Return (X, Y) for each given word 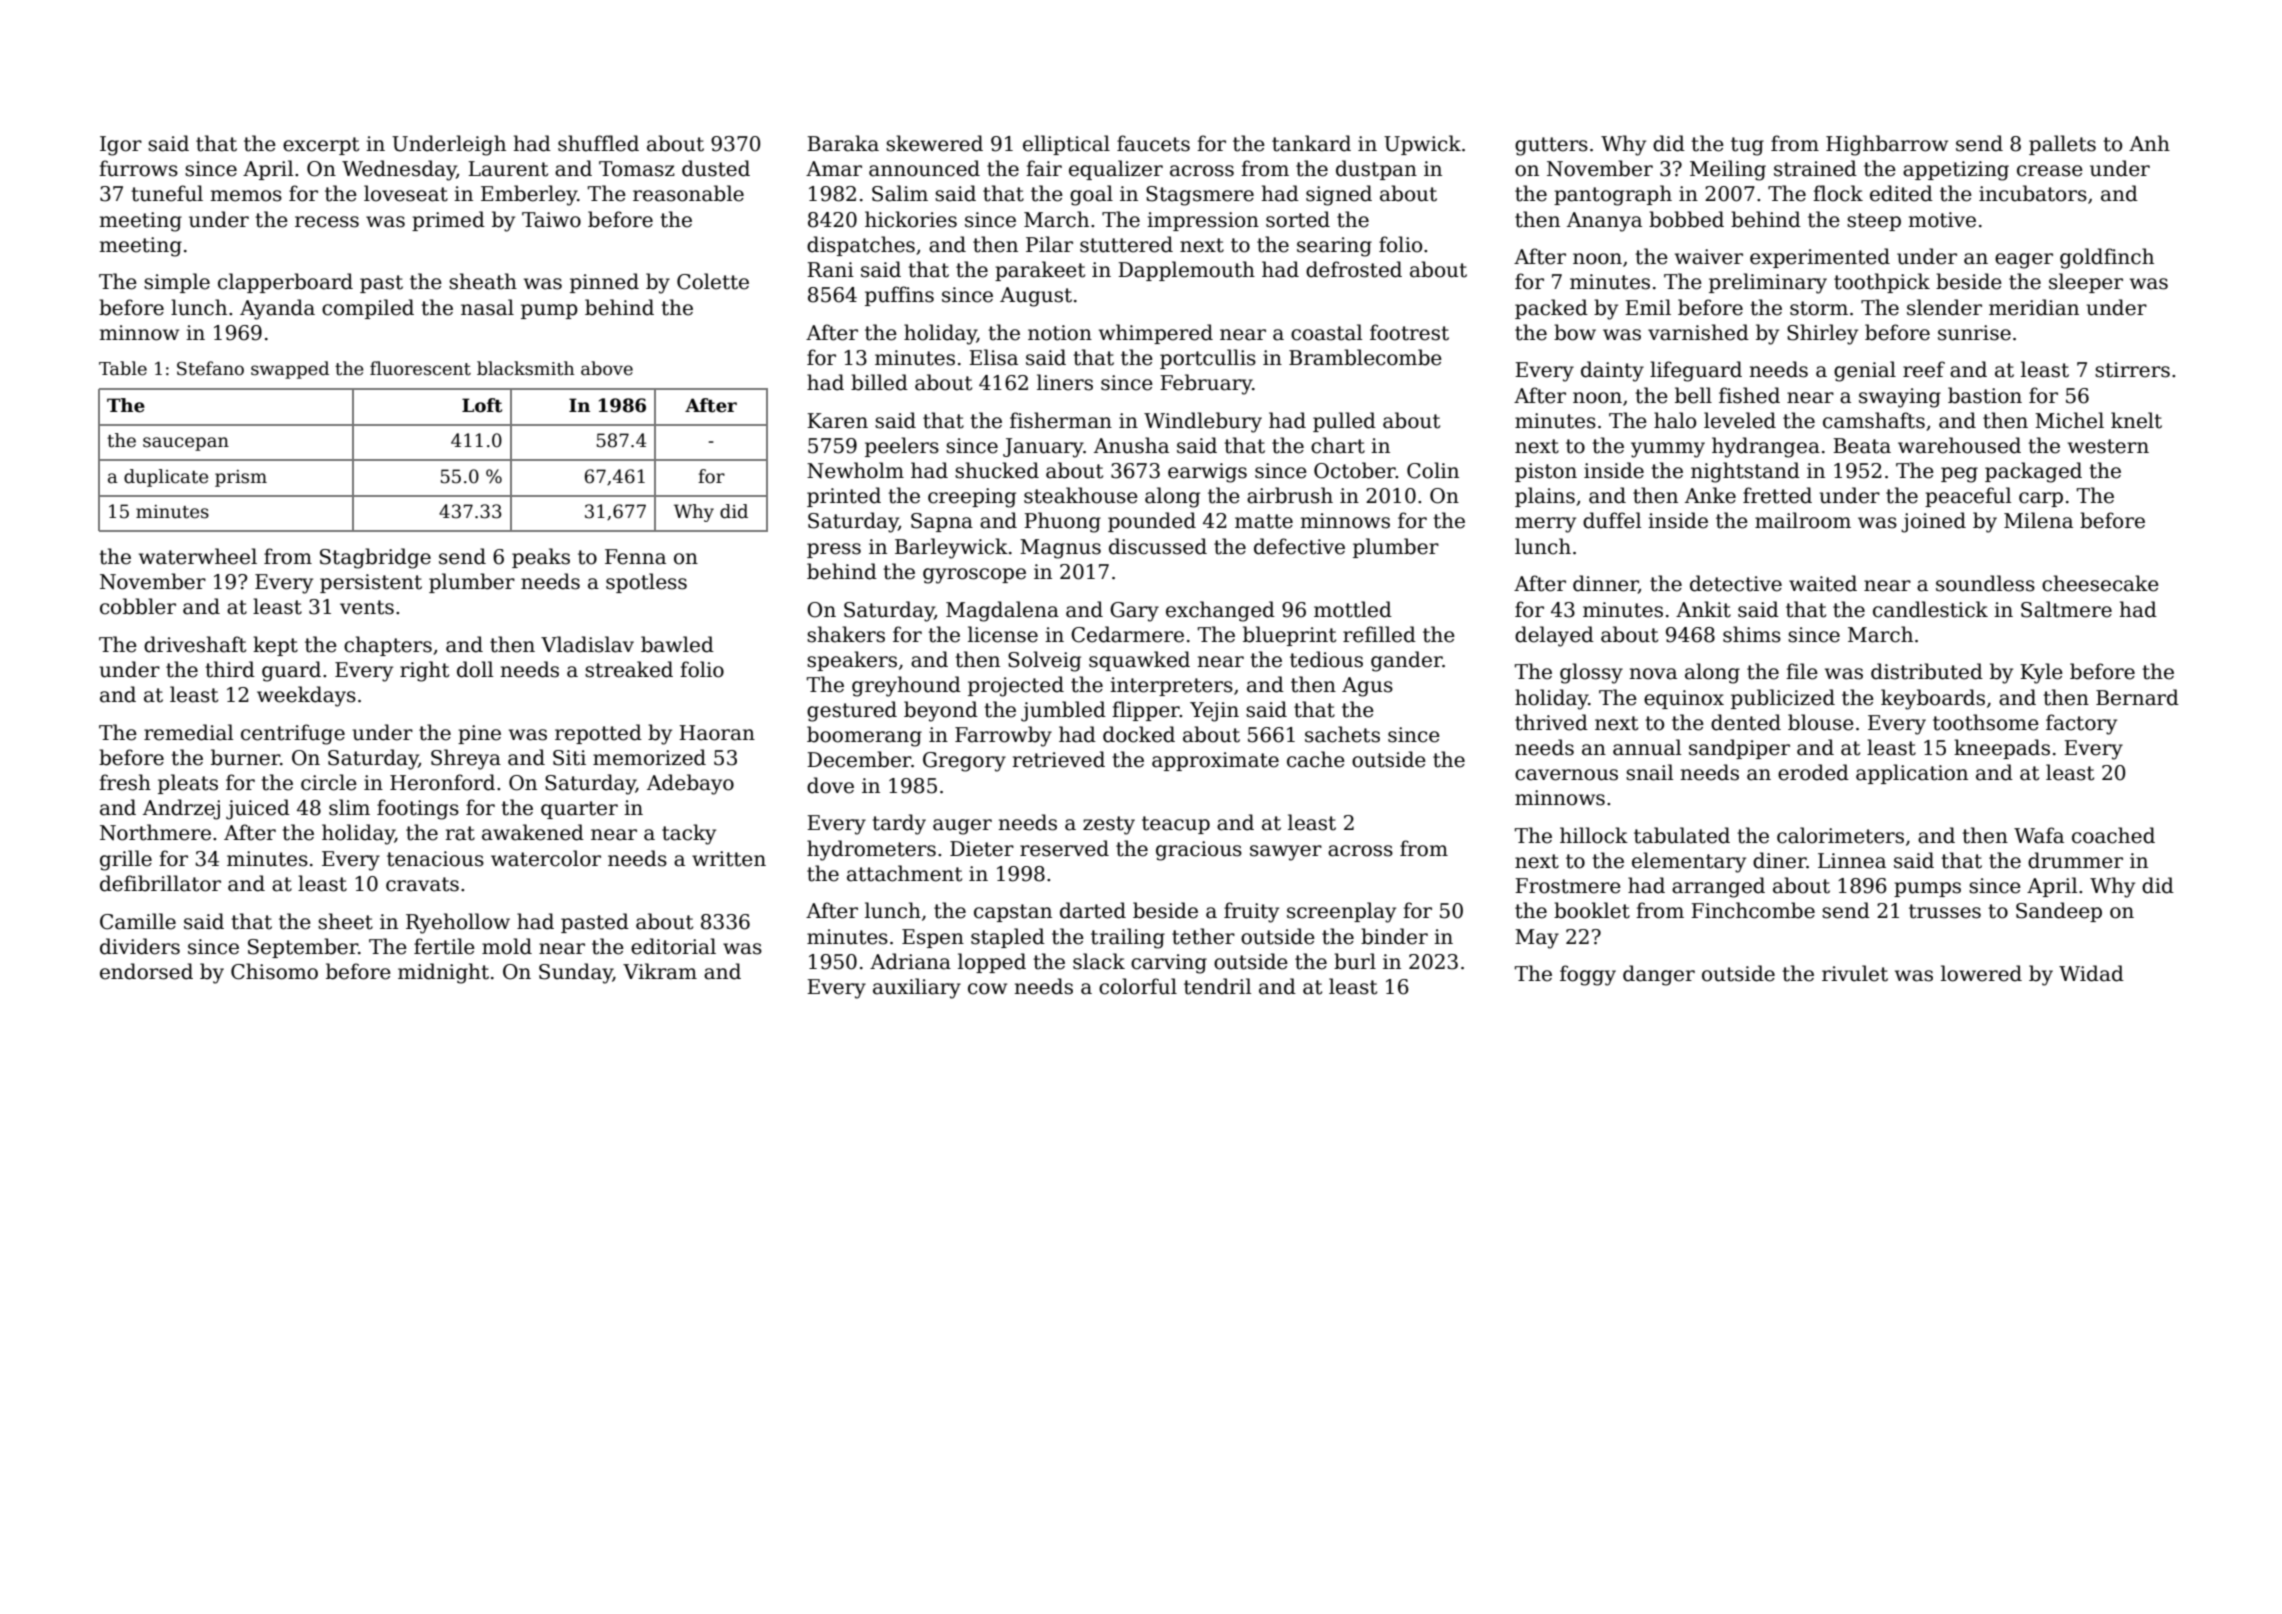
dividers (140, 946)
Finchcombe (1753, 910)
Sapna (942, 522)
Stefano (210, 368)
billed (879, 382)
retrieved (1058, 759)
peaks (541, 558)
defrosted (1354, 269)
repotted (598, 734)
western (2108, 446)
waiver (1709, 257)
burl (1355, 961)
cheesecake (2100, 583)
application (1912, 774)
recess (327, 222)
